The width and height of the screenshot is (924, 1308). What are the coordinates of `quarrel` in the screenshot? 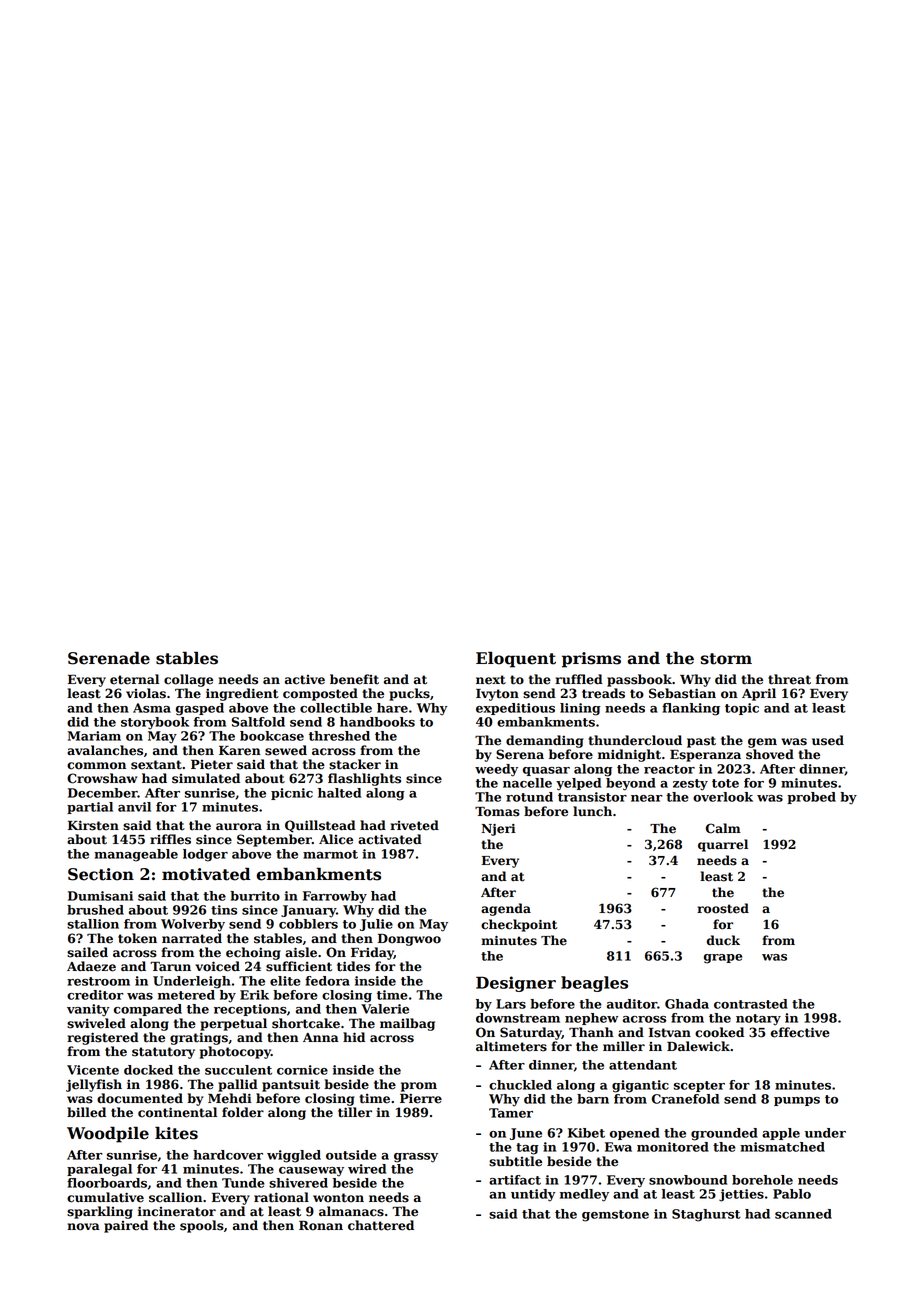 It's located at (723, 845).
